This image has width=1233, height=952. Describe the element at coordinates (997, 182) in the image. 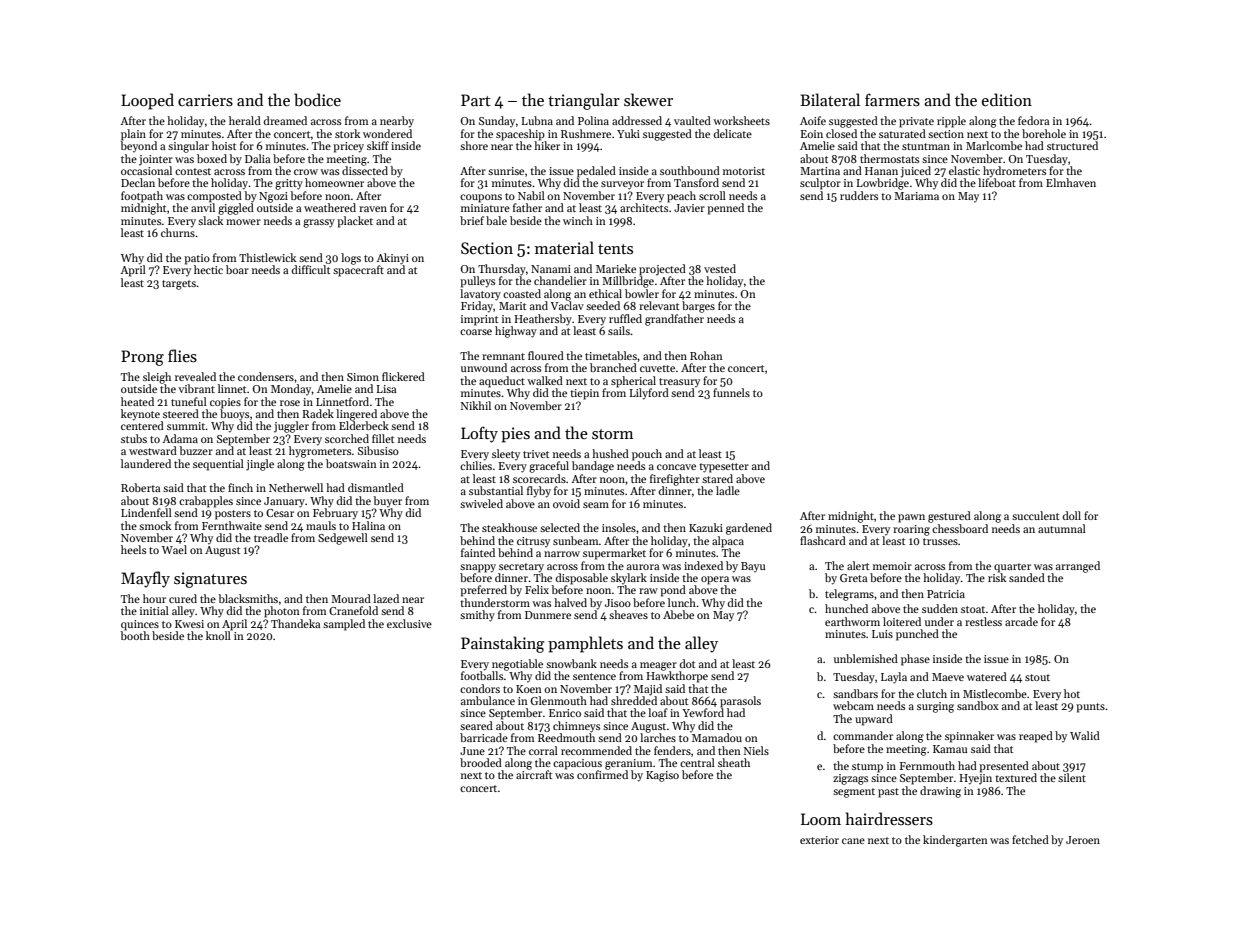

I see `lifeboat` at that location.
